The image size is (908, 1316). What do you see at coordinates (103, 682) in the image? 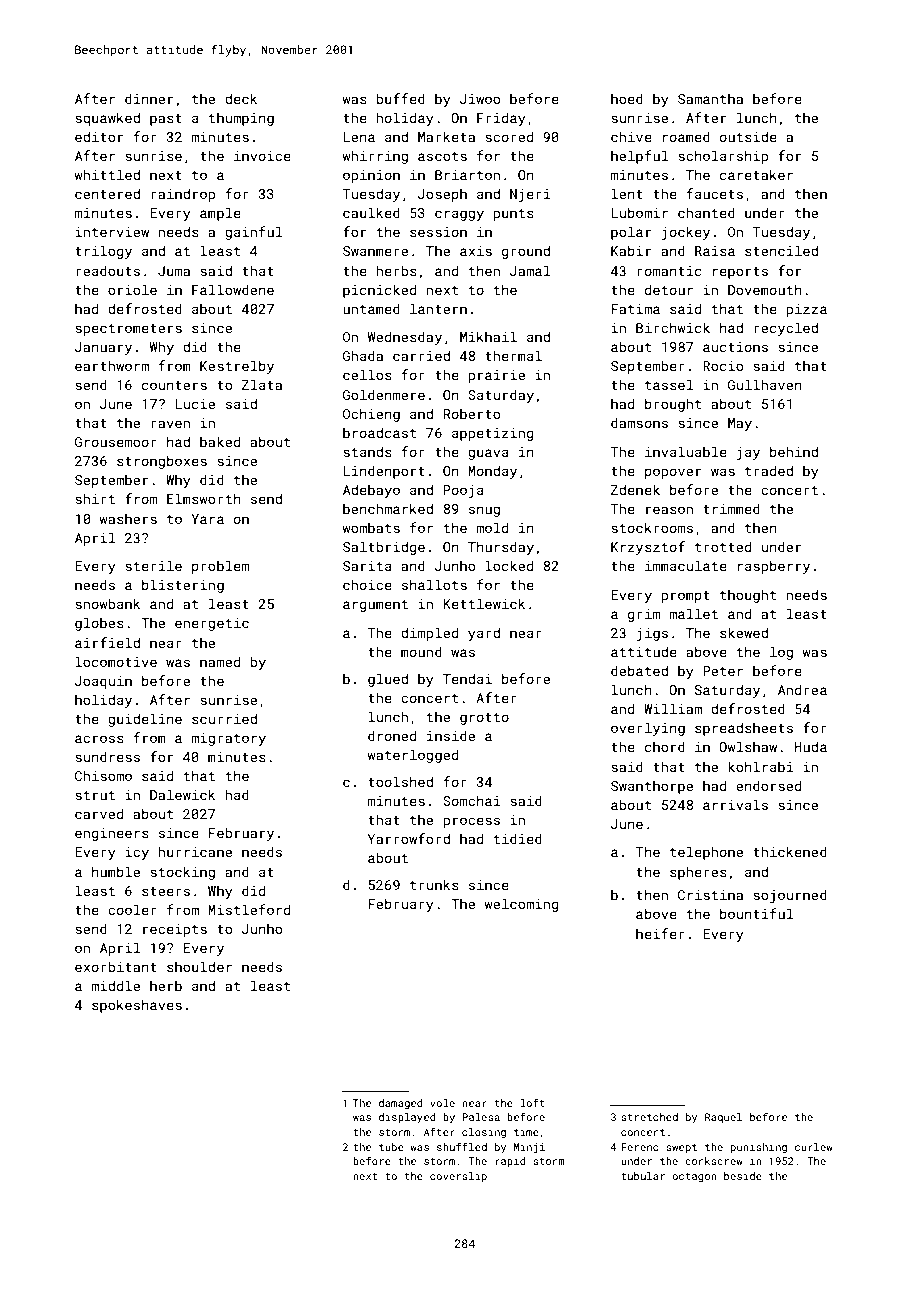
I see `Joaquin` at bounding box center [103, 682].
